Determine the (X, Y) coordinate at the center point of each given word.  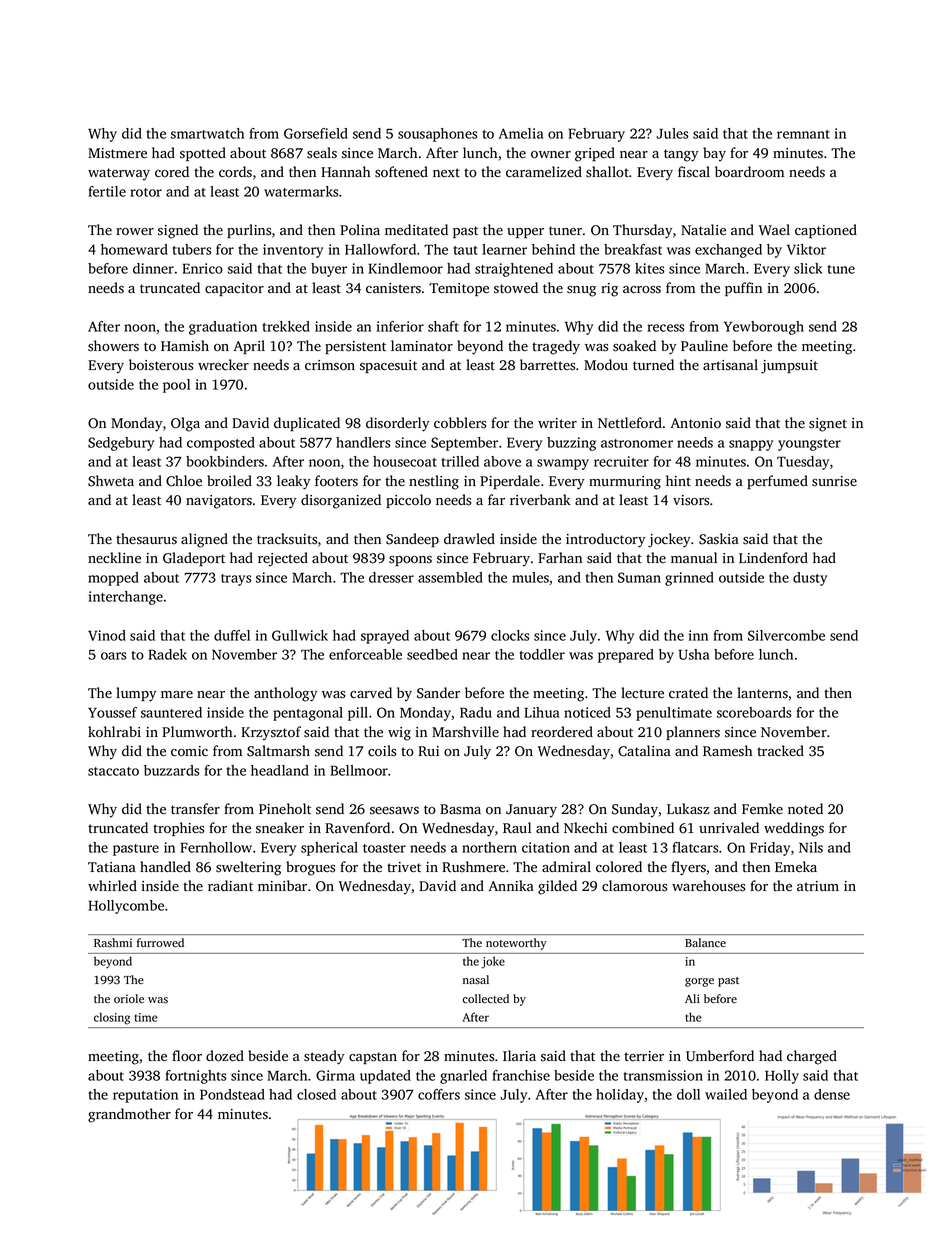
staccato (113, 771)
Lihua (542, 712)
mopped (113, 579)
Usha (694, 654)
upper (525, 233)
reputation (145, 1096)
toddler (542, 654)
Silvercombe (786, 635)
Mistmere (117, 153)
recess (665, 328)
